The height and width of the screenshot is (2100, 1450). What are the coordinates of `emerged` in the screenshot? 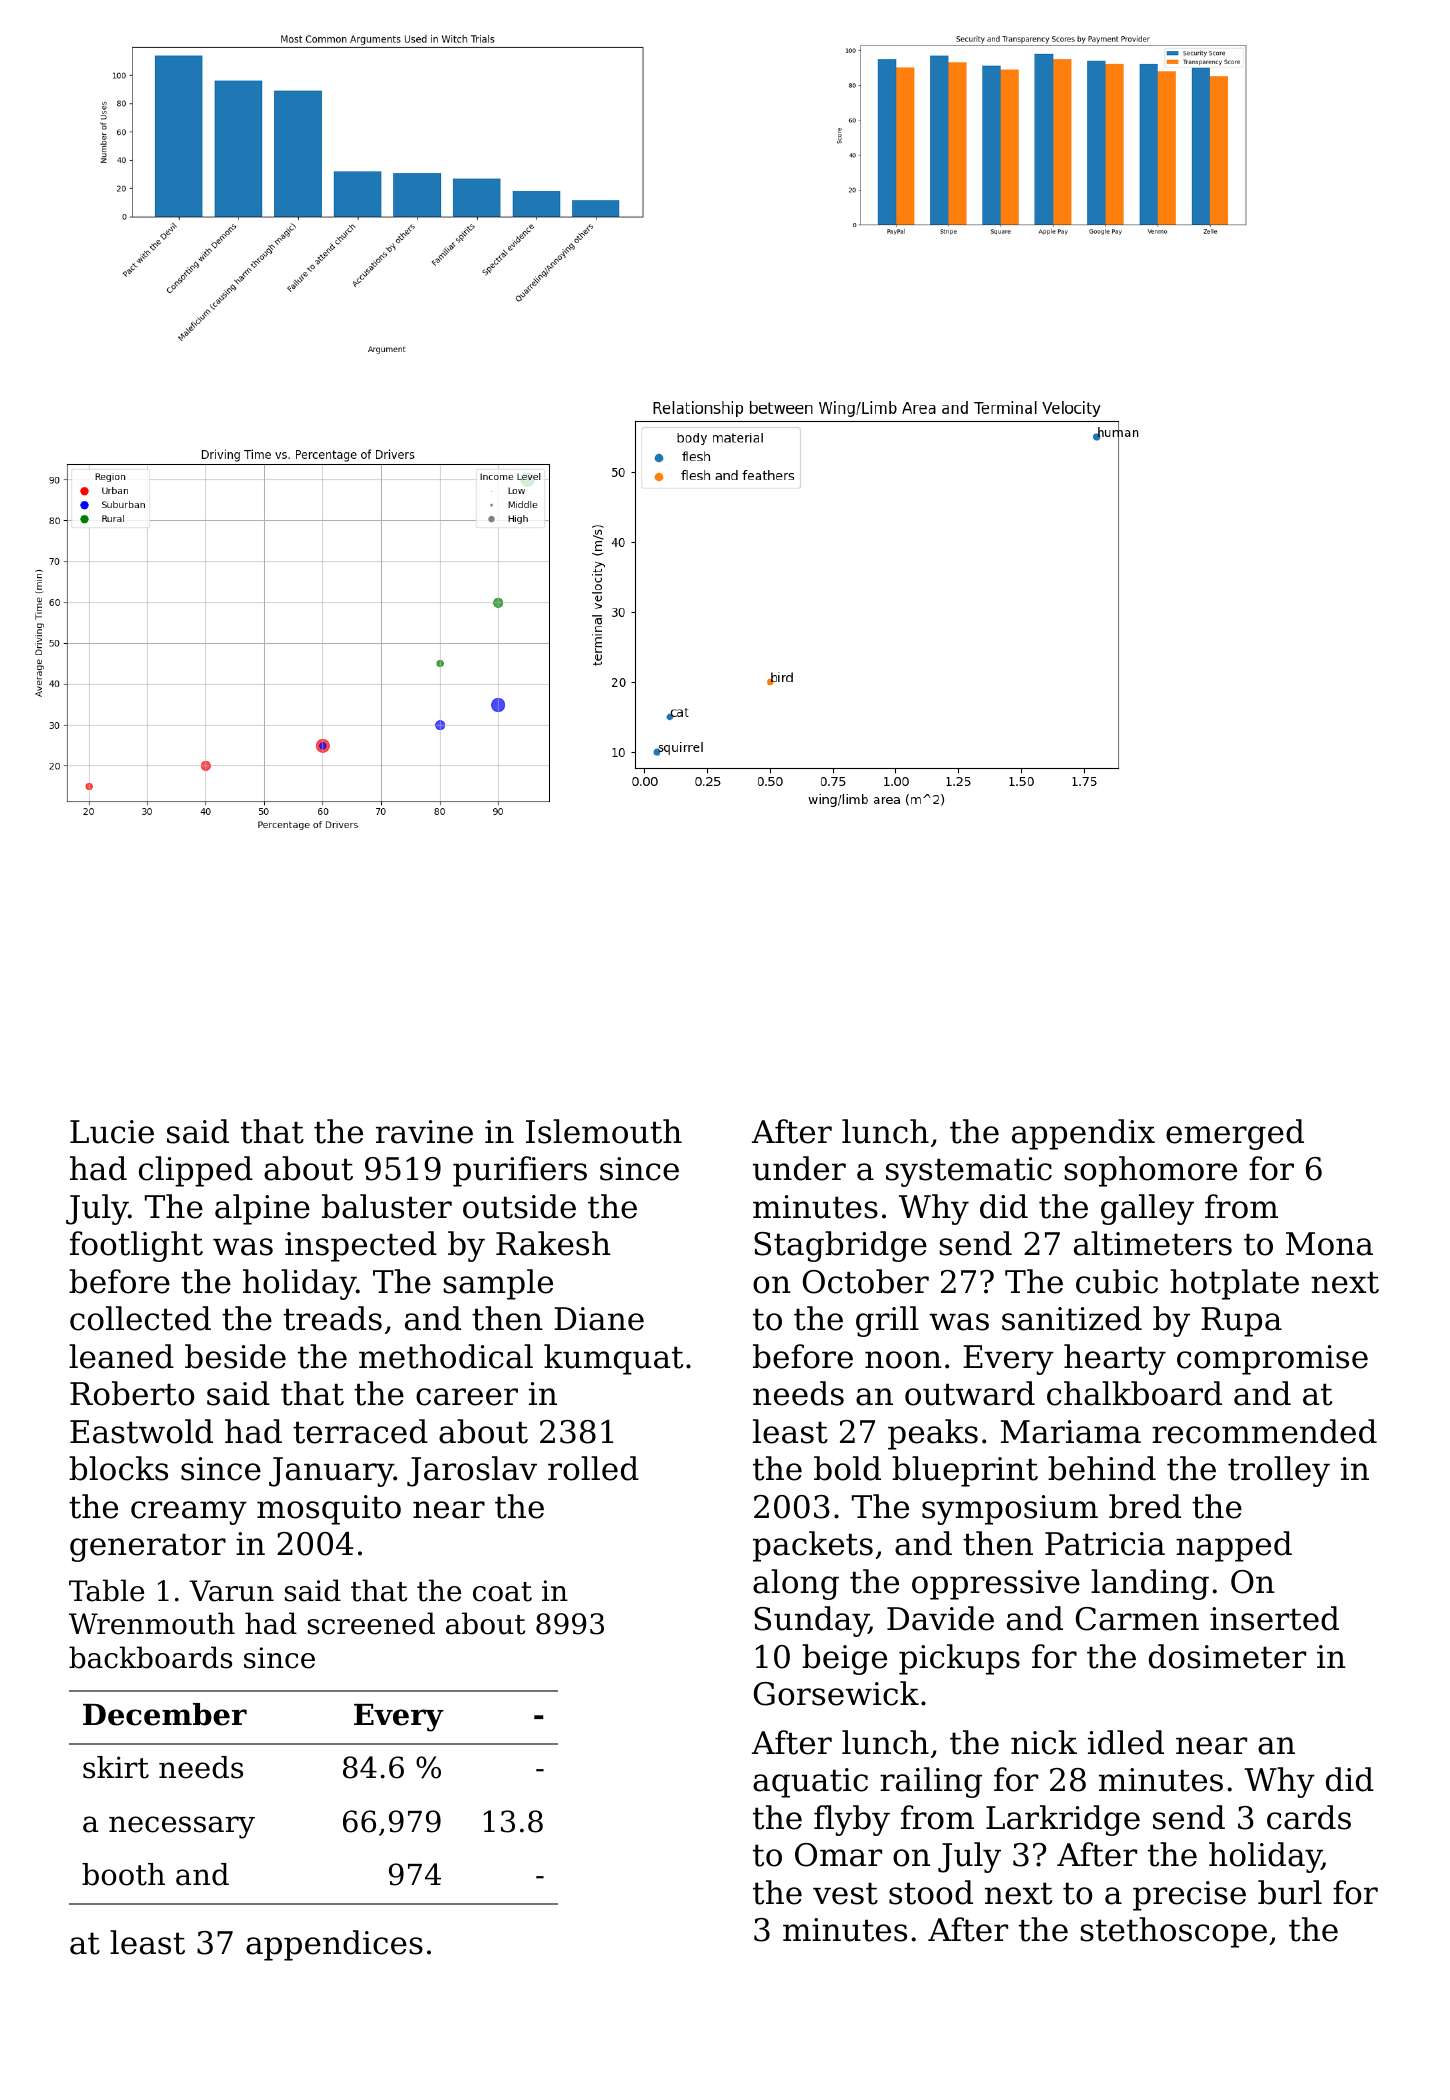 It's located at (1235, 1134).
